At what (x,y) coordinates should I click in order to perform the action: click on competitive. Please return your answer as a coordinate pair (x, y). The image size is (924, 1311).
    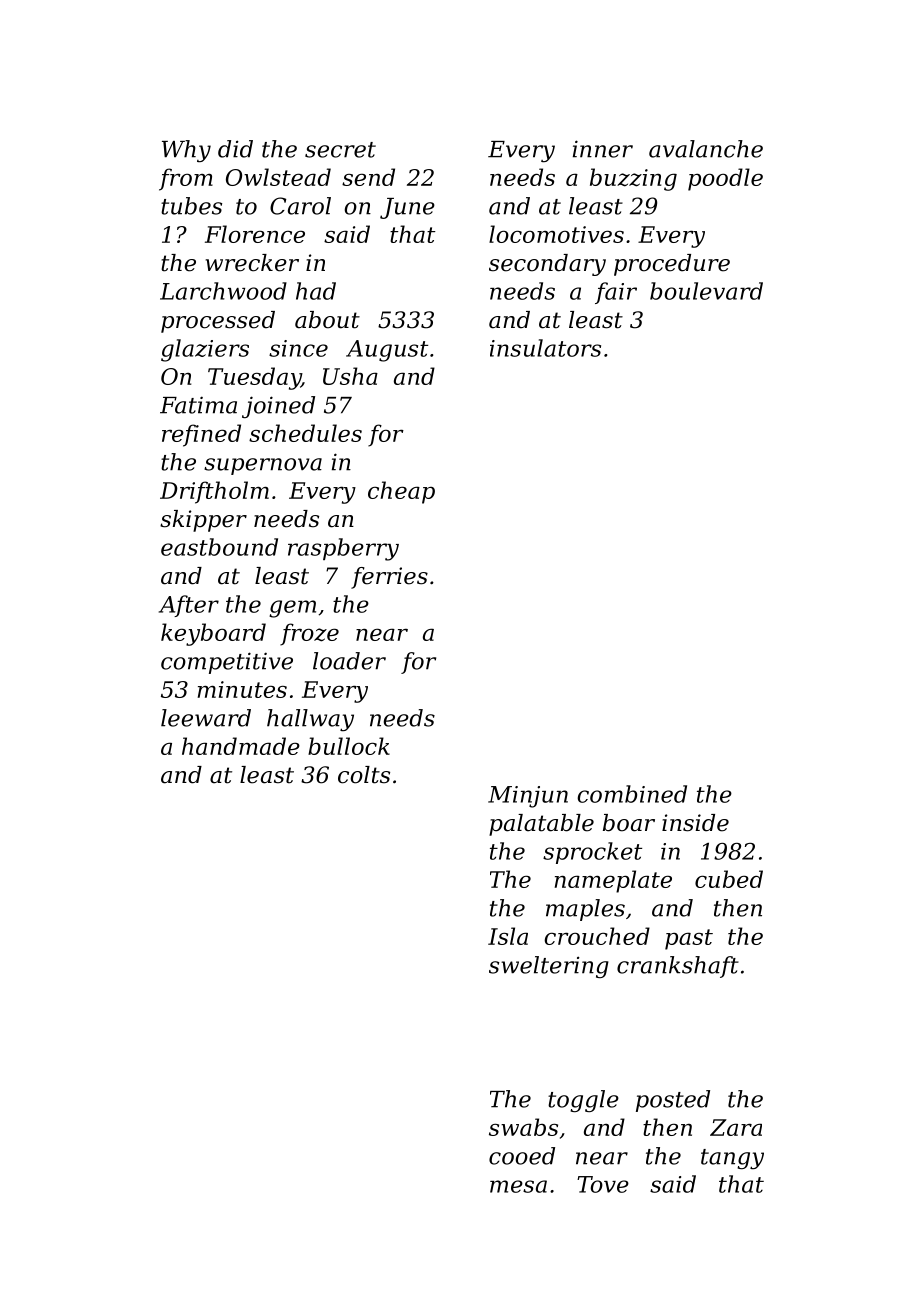
    Looking at the image, I should click on (227, 663).
